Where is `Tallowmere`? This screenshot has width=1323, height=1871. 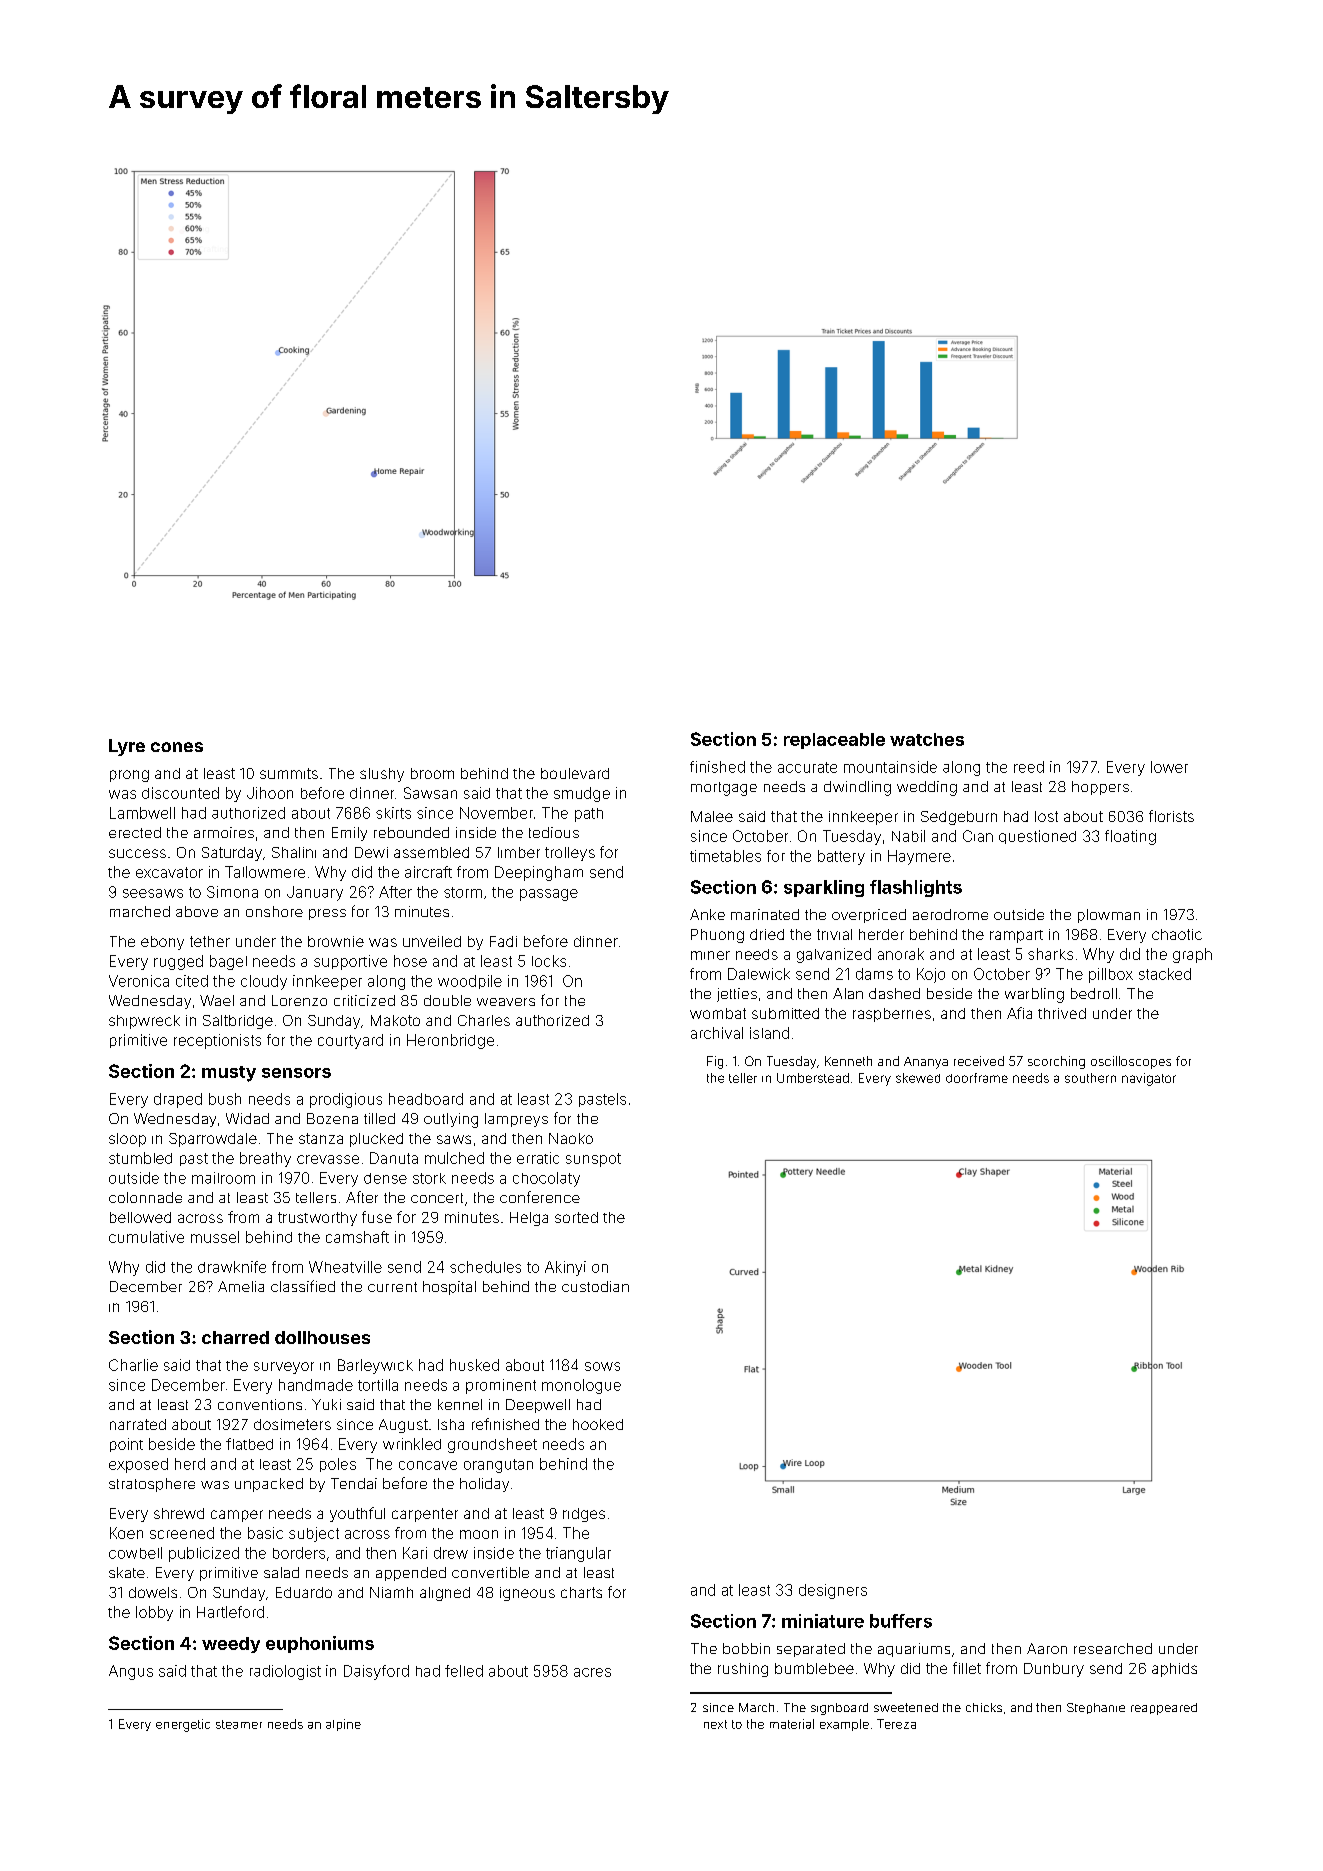
Tallowmere is located at coordinates (265, 872).
